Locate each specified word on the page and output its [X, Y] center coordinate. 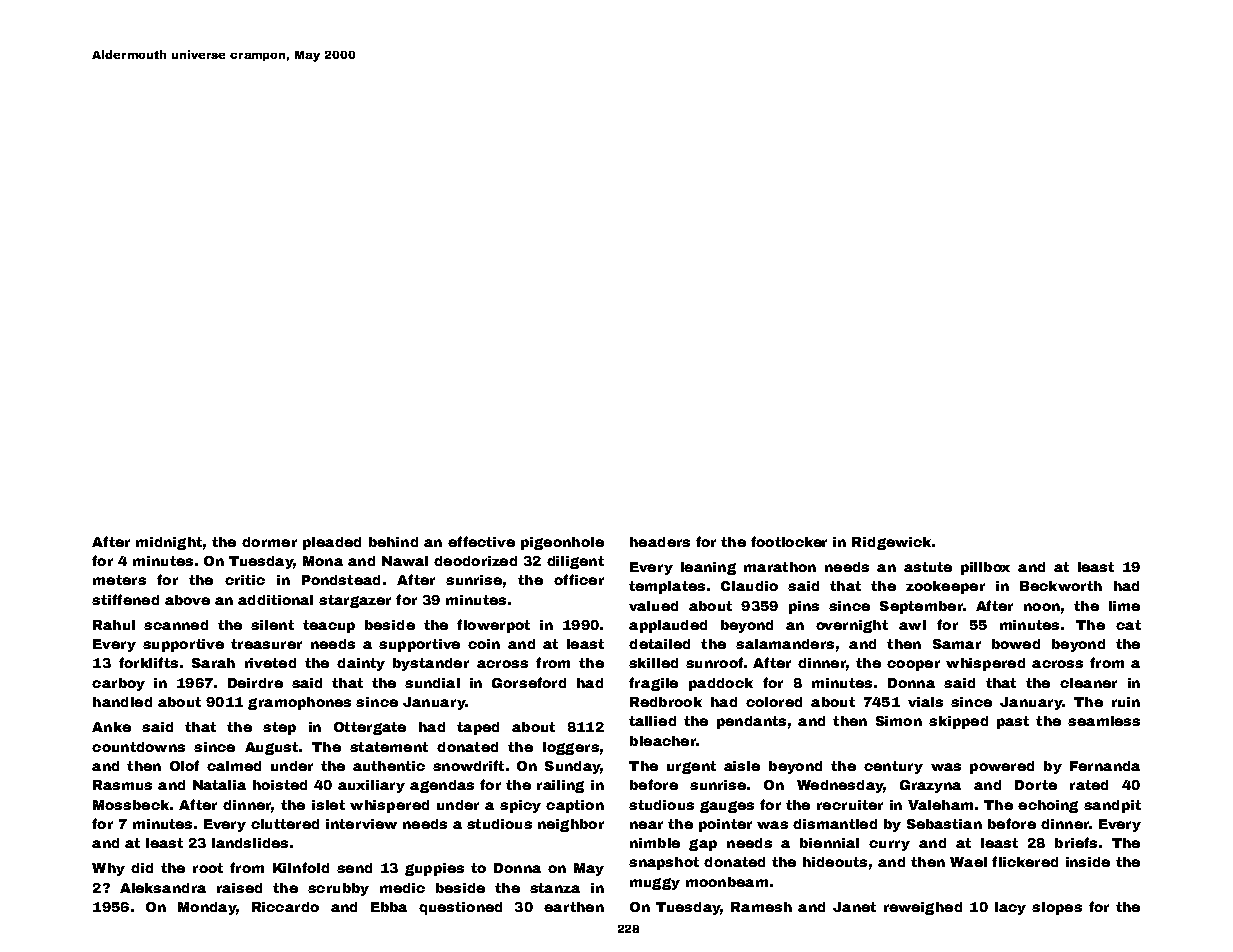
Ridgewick [891, 543]
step [279, 728]
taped [478, 728]
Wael [968, 862]
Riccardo [285, 907]
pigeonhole [562, 543]
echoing [1048, 806]
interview [361, 824]
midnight [169, 543]
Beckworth [1061, 586]
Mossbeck [131, 805]
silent [272, 625]
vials [925, 702]
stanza [555, 888]
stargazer [355, 601]
